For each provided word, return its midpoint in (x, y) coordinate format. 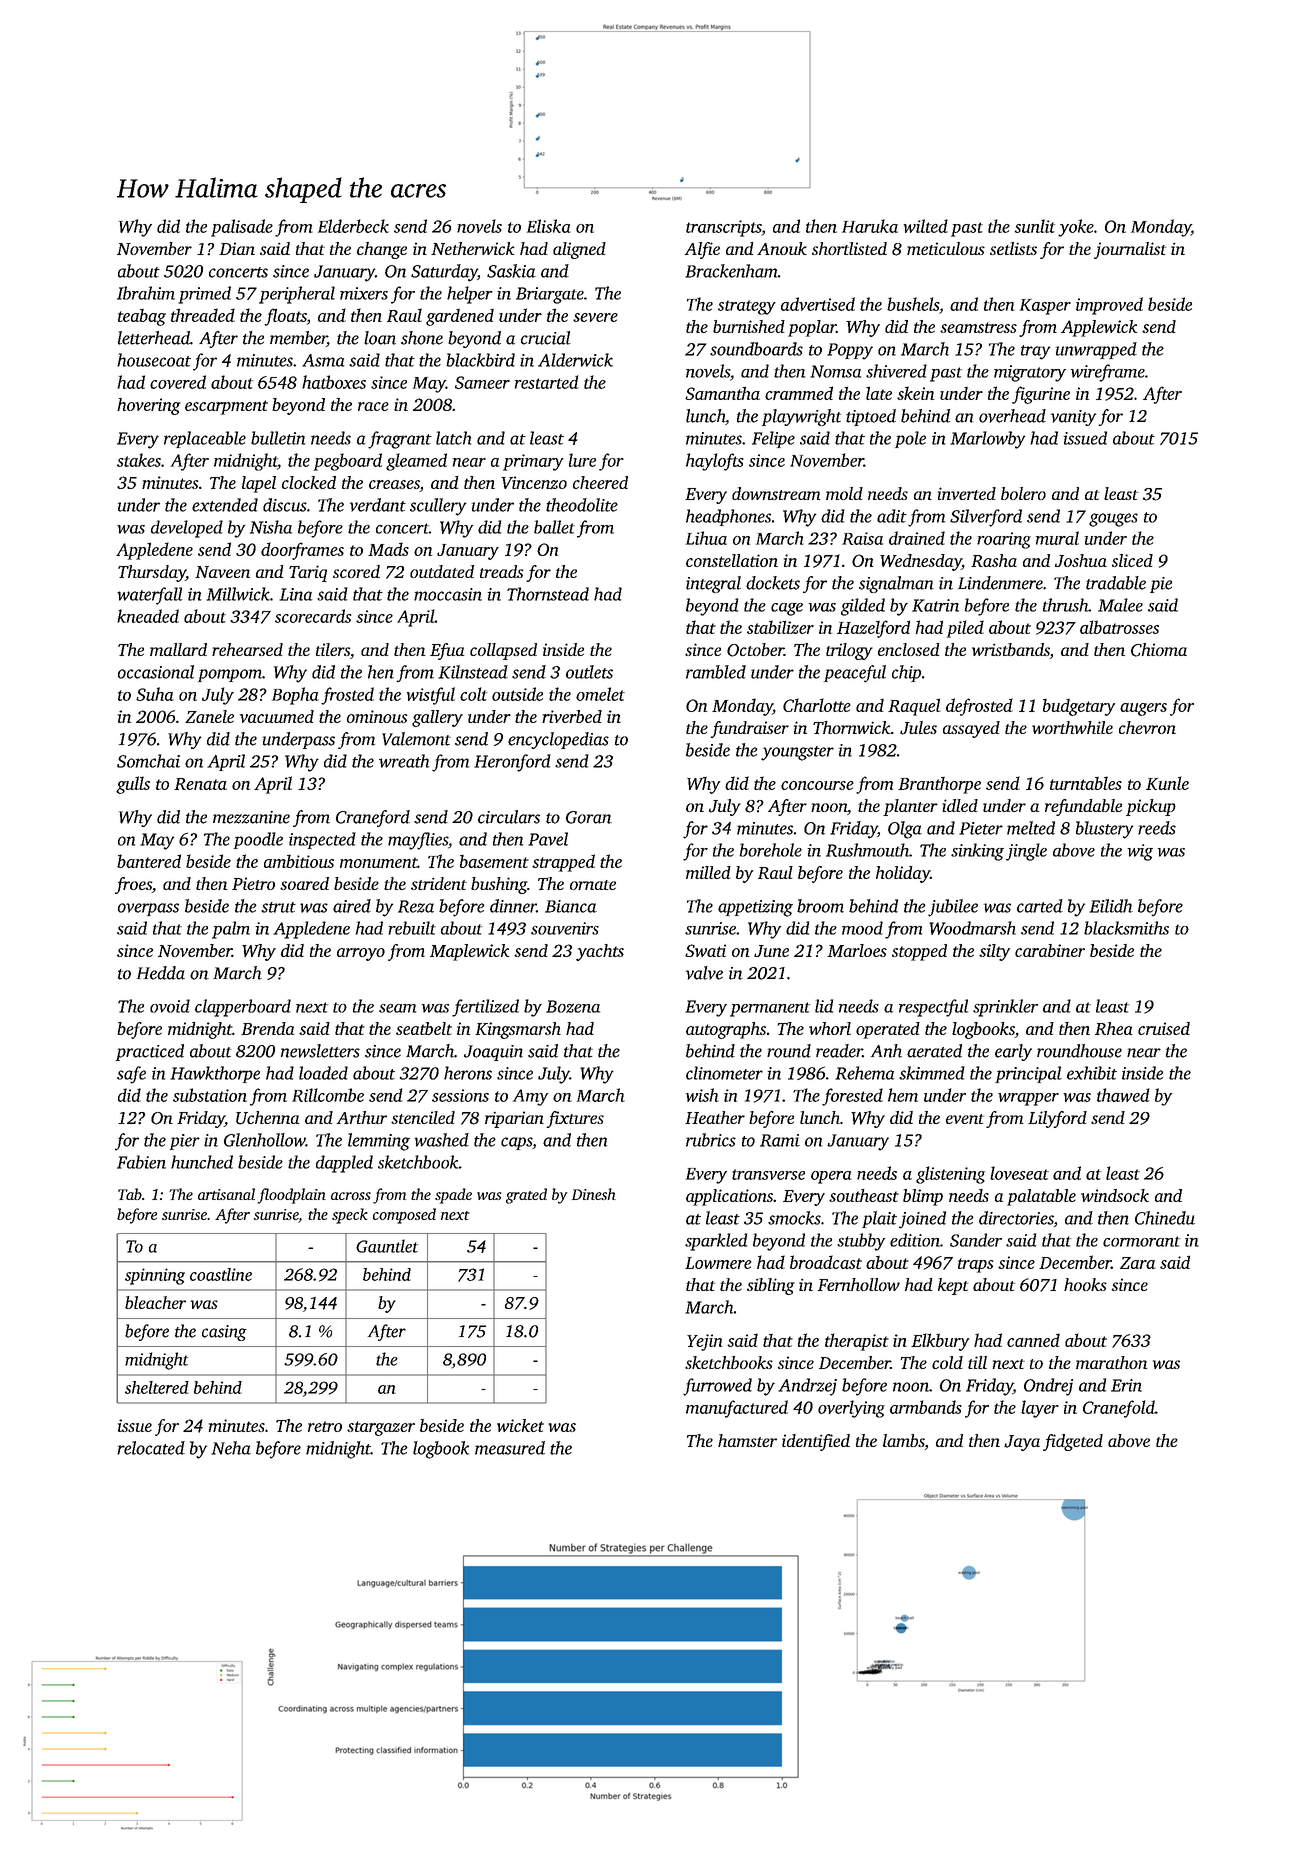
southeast (864, 1195)
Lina (295, 594)
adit (892, 516)
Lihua (706, 538)
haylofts (715, 462)
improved (1109, 306)
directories (1016, 1218)
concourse (817, 785)
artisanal (226, 1194)
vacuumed (277, 716)
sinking (977, 852)
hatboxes (334, 382)
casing (224, 1333)
